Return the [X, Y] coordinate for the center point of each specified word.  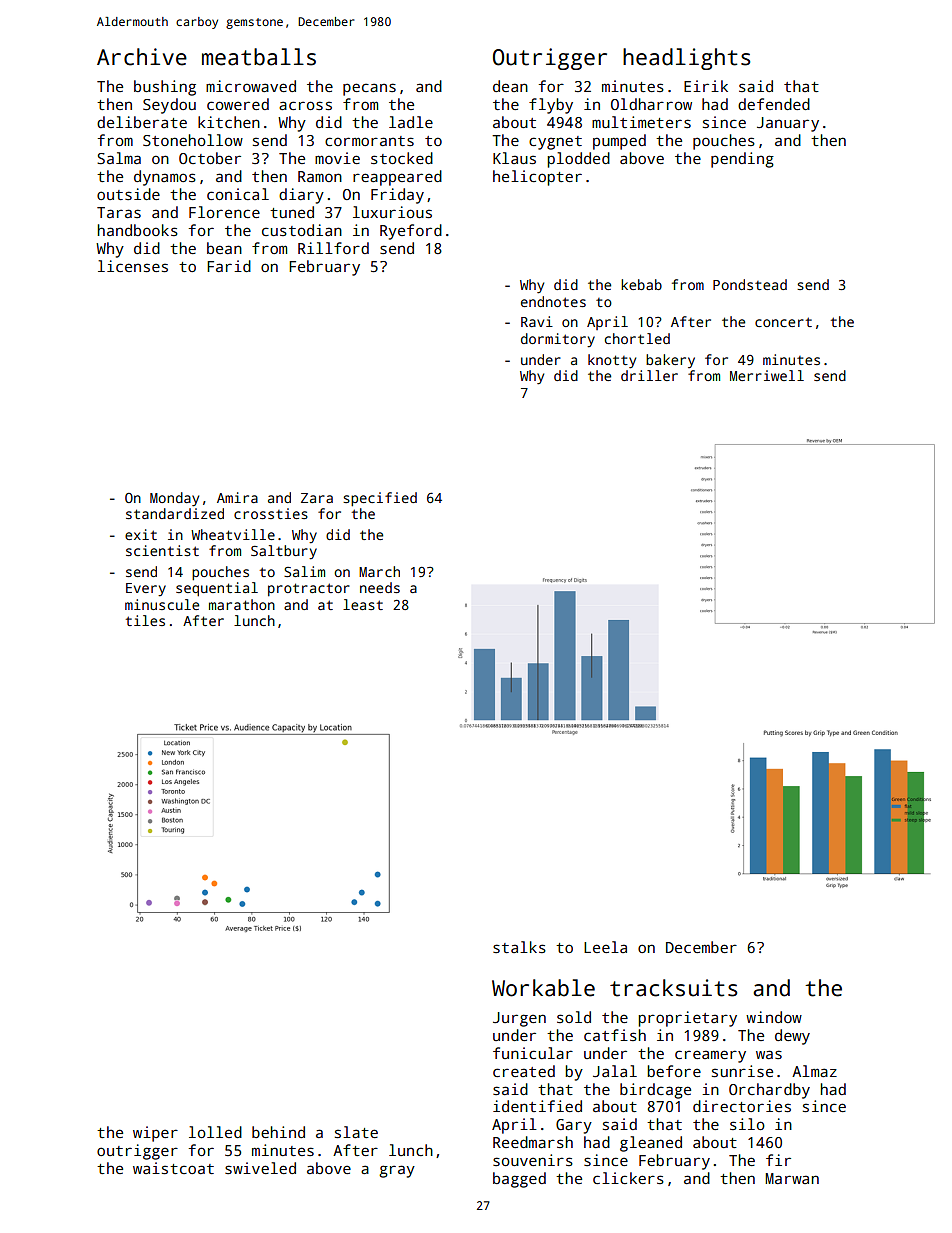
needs [380, 587]
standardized [175, 513]
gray [397, 1171]
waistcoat [173, 1168]
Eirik [706, 86]
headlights [686, 59]
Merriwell [767, 375]
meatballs [259, 57]
